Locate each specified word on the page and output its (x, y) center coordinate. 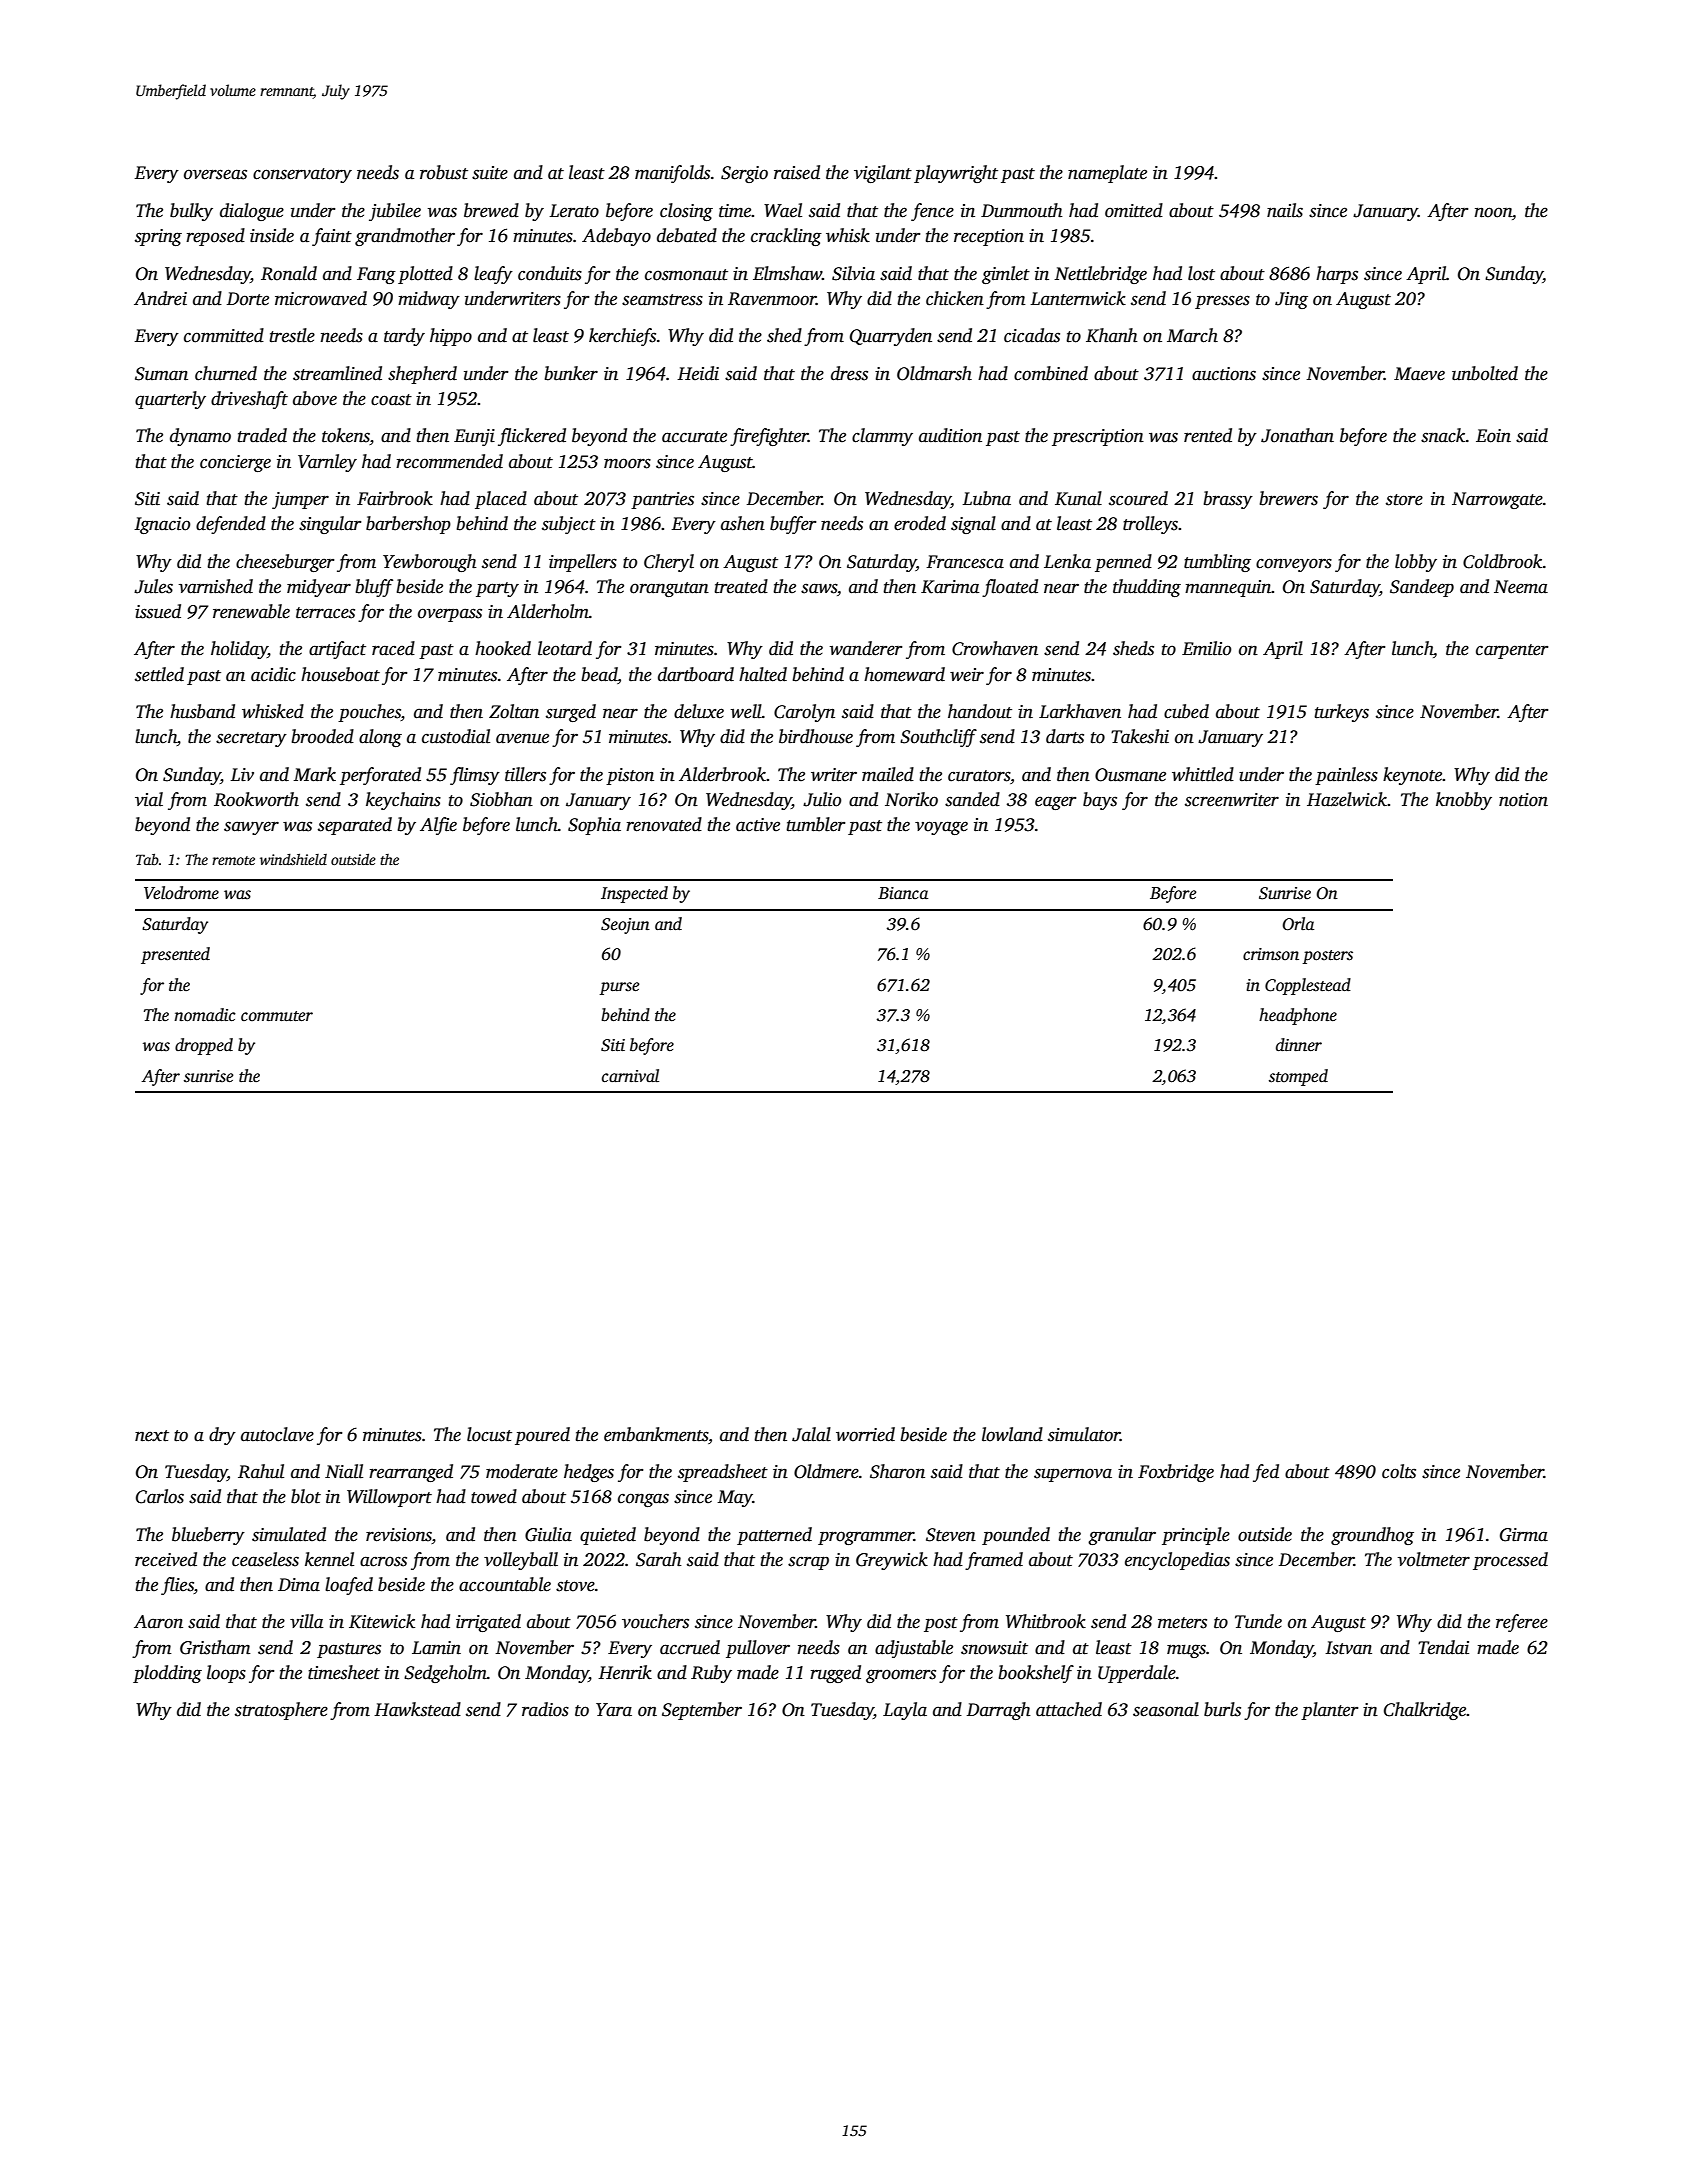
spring (158, 237)
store (1404, 500)
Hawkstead (417, 1709)
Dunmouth (1022, 210)
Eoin (1493, 436)
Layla (905, 1711)
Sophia (594, 826)
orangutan (669, 589)
